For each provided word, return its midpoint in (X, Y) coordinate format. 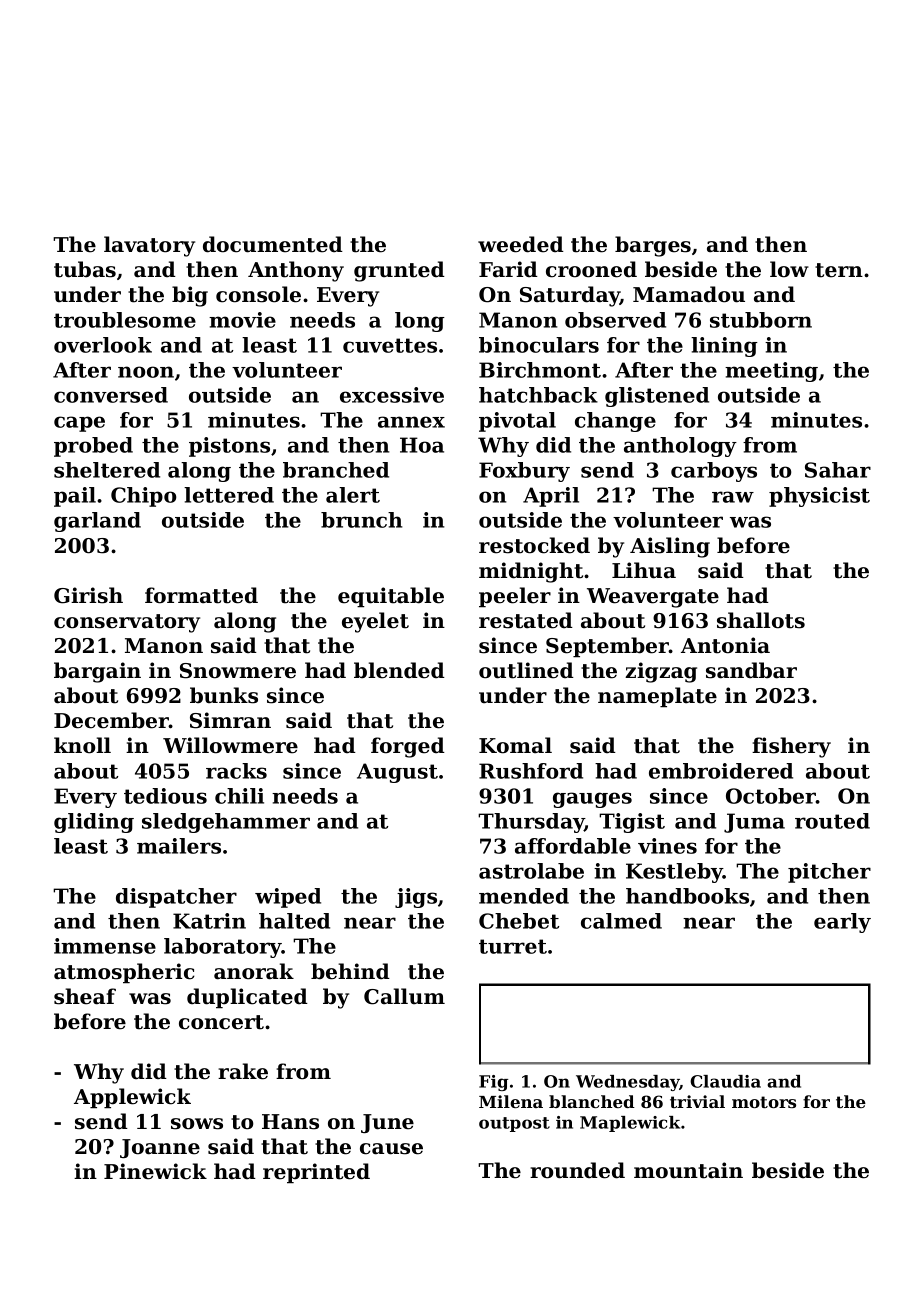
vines (667, 846)
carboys (714, 472)
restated (526, 620)
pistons (229, 447)
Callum (404, 996)
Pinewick (155, 1171)
